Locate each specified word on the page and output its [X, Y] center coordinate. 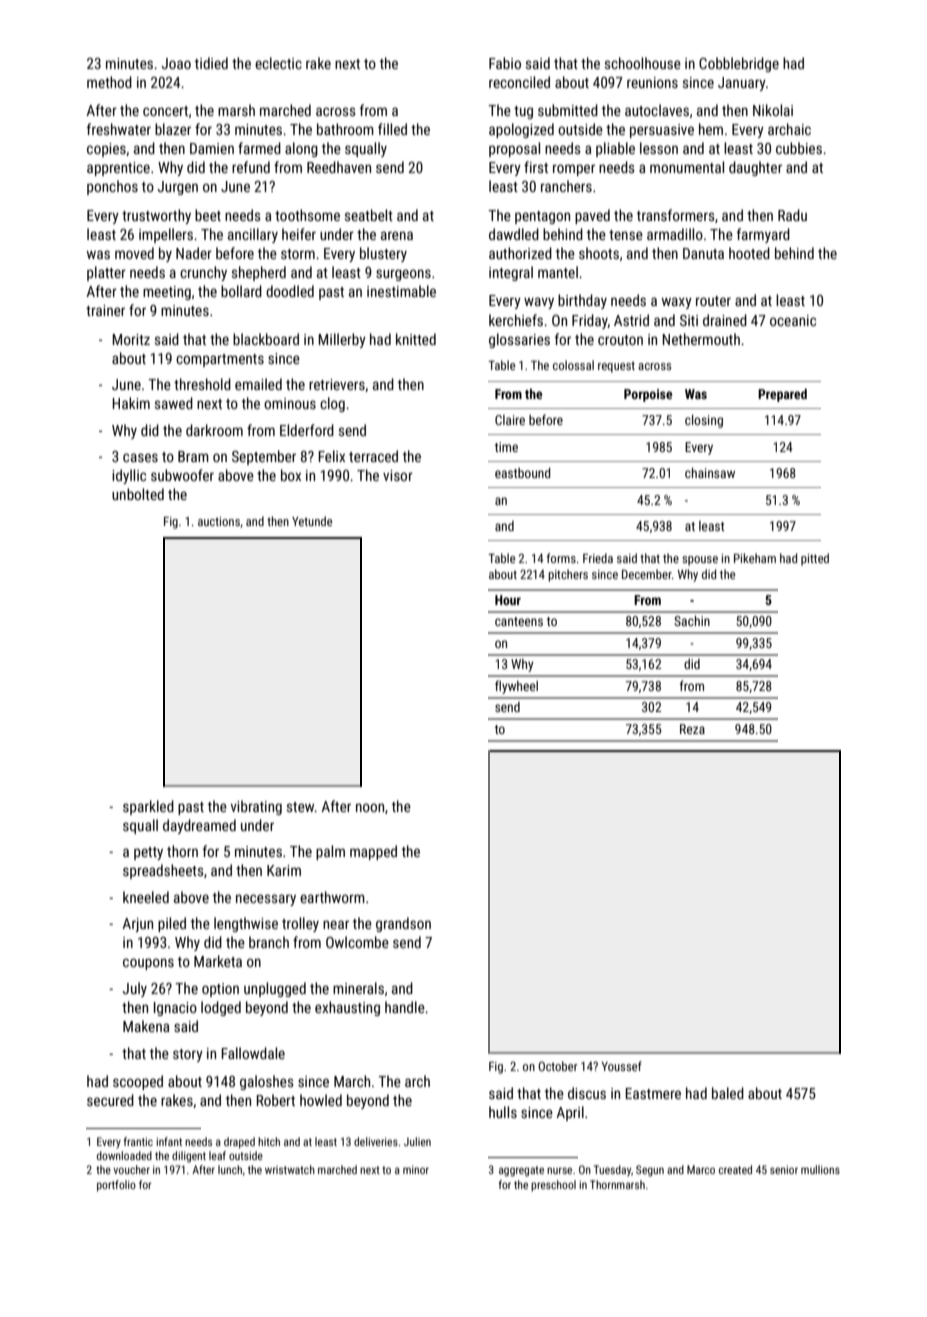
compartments [220, 360]
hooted [749, 253]
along [301, 149]
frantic [138, 1141]
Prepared [782, 395]
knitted [416, 339]
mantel [558, 272]
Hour [508, 600]
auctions [219, 521]
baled [728, 1093]
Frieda [598, 558]
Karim [284, 870]
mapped [373, 852]
